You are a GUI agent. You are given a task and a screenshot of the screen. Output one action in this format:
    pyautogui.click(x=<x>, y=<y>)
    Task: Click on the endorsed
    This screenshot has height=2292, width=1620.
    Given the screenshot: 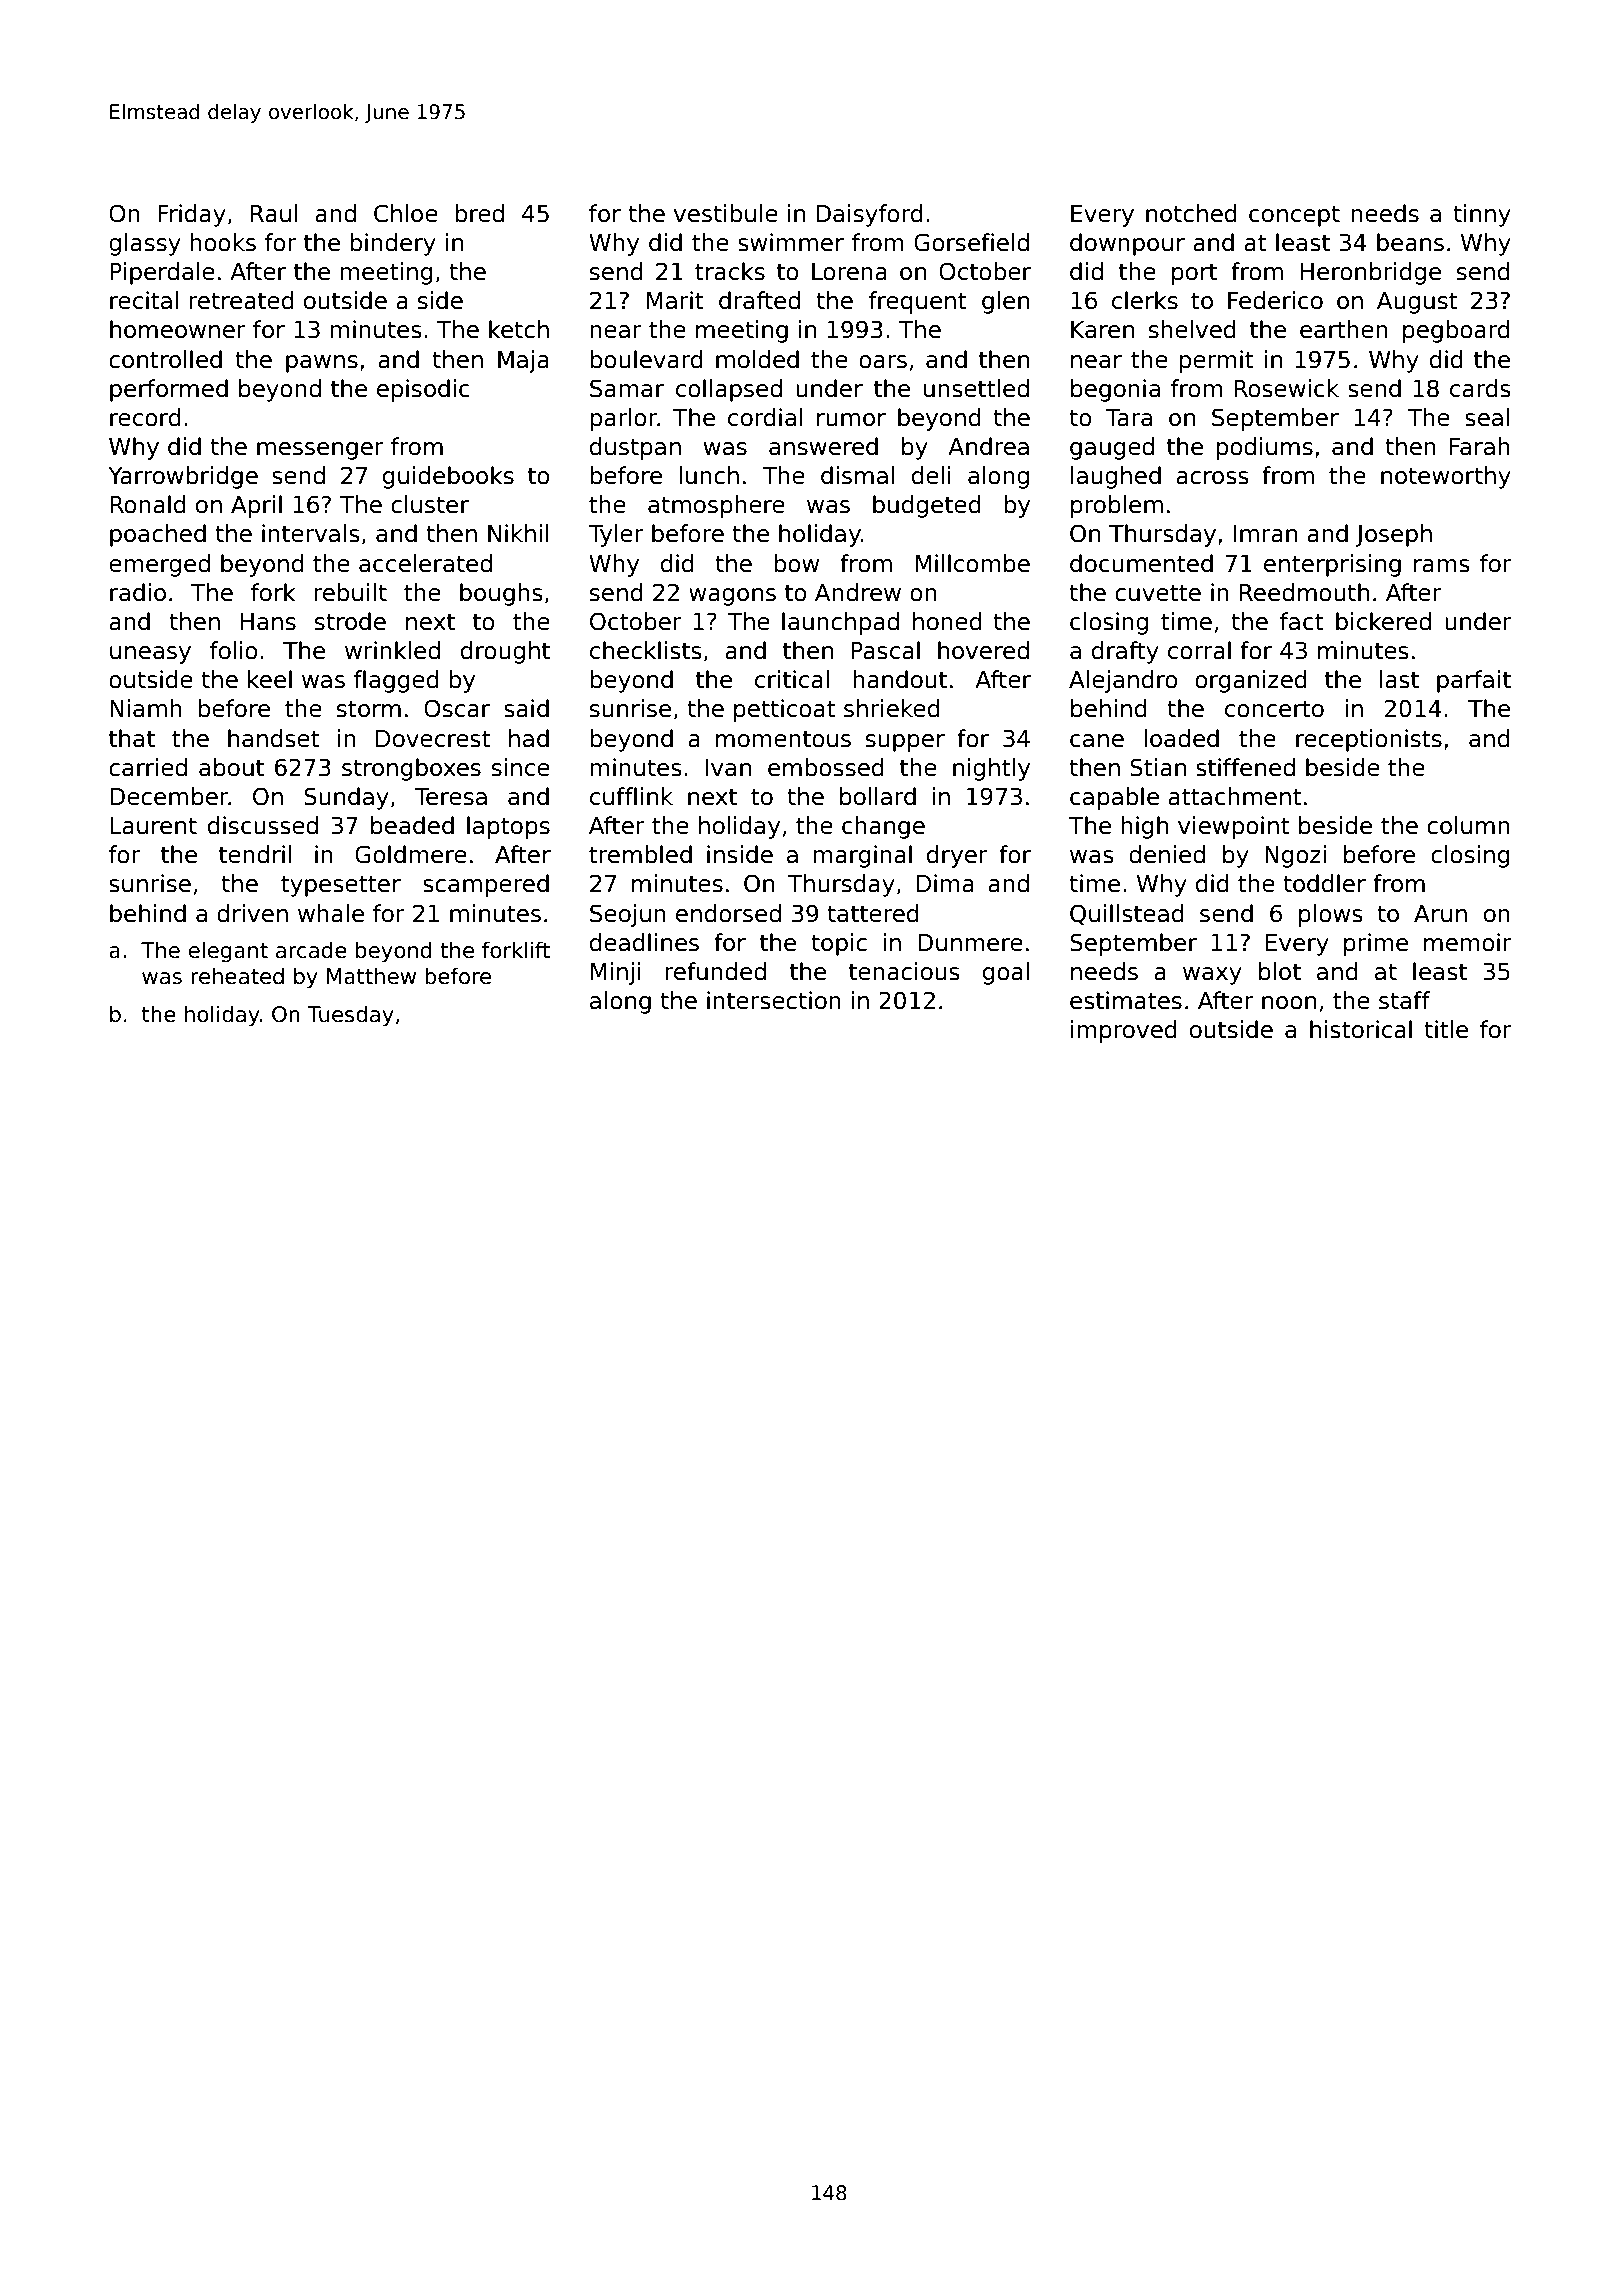 What is the action you would take?
    pyautogui.click(x=728, y=913)
